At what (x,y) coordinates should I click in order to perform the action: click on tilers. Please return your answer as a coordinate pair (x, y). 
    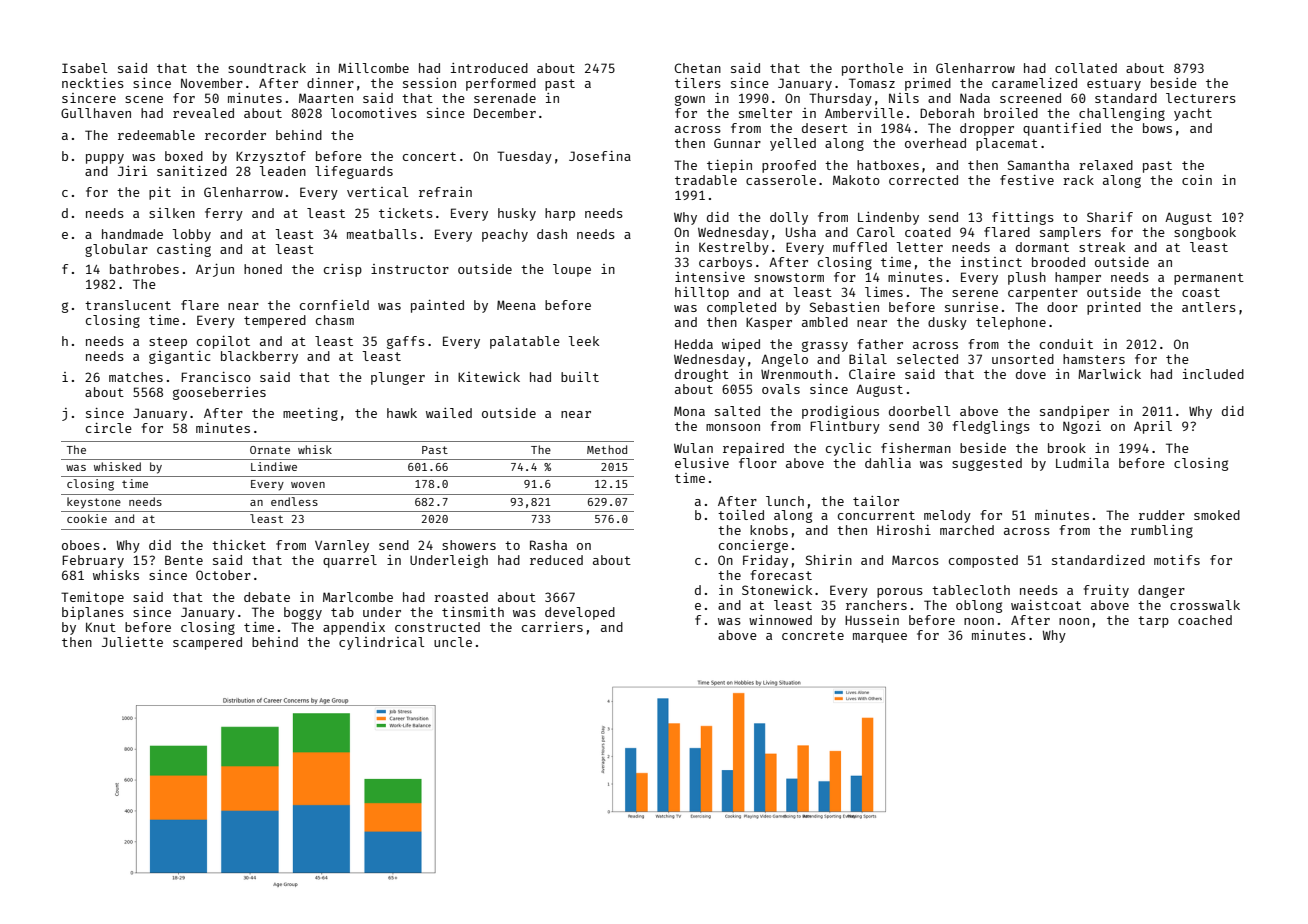
    Looking at the image, I should click on (698, 83).
